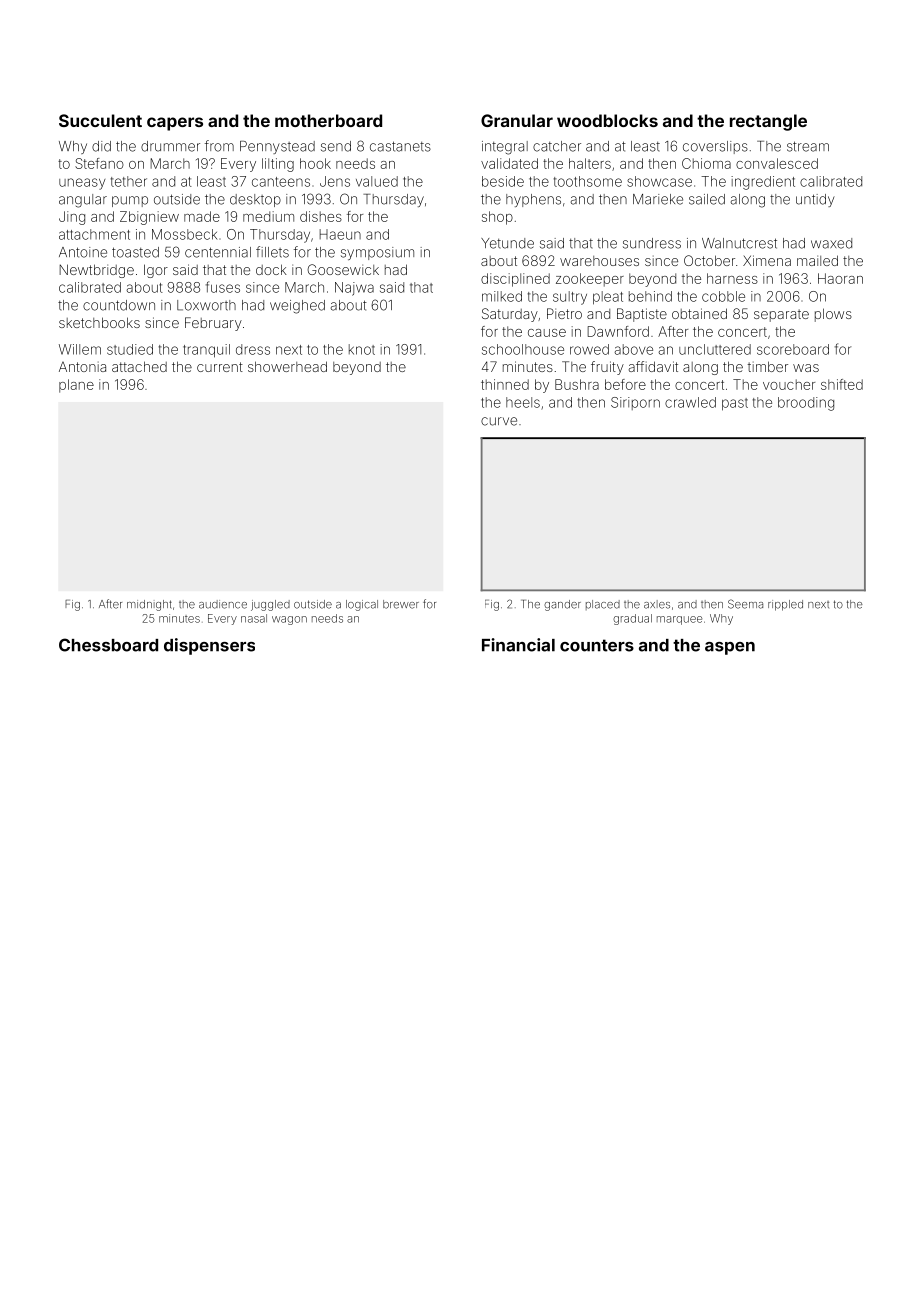 The image size is (924, 1314). What do you see at coordinates (817, 260) in the document?
I see `mailed` at bounding box center [817, 260].
